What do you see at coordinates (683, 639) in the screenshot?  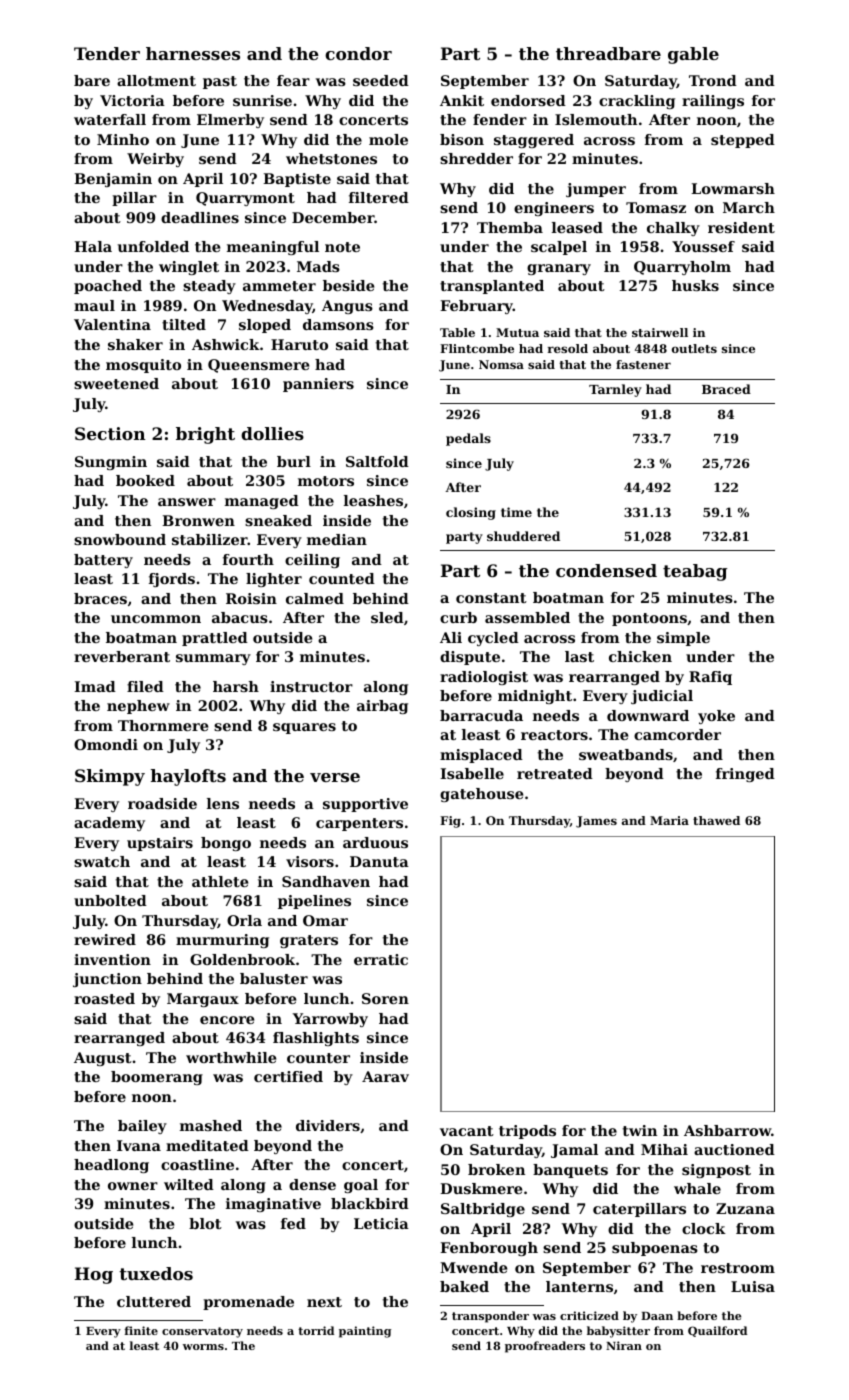 I see `simple` at bounding box center [683, 639].
